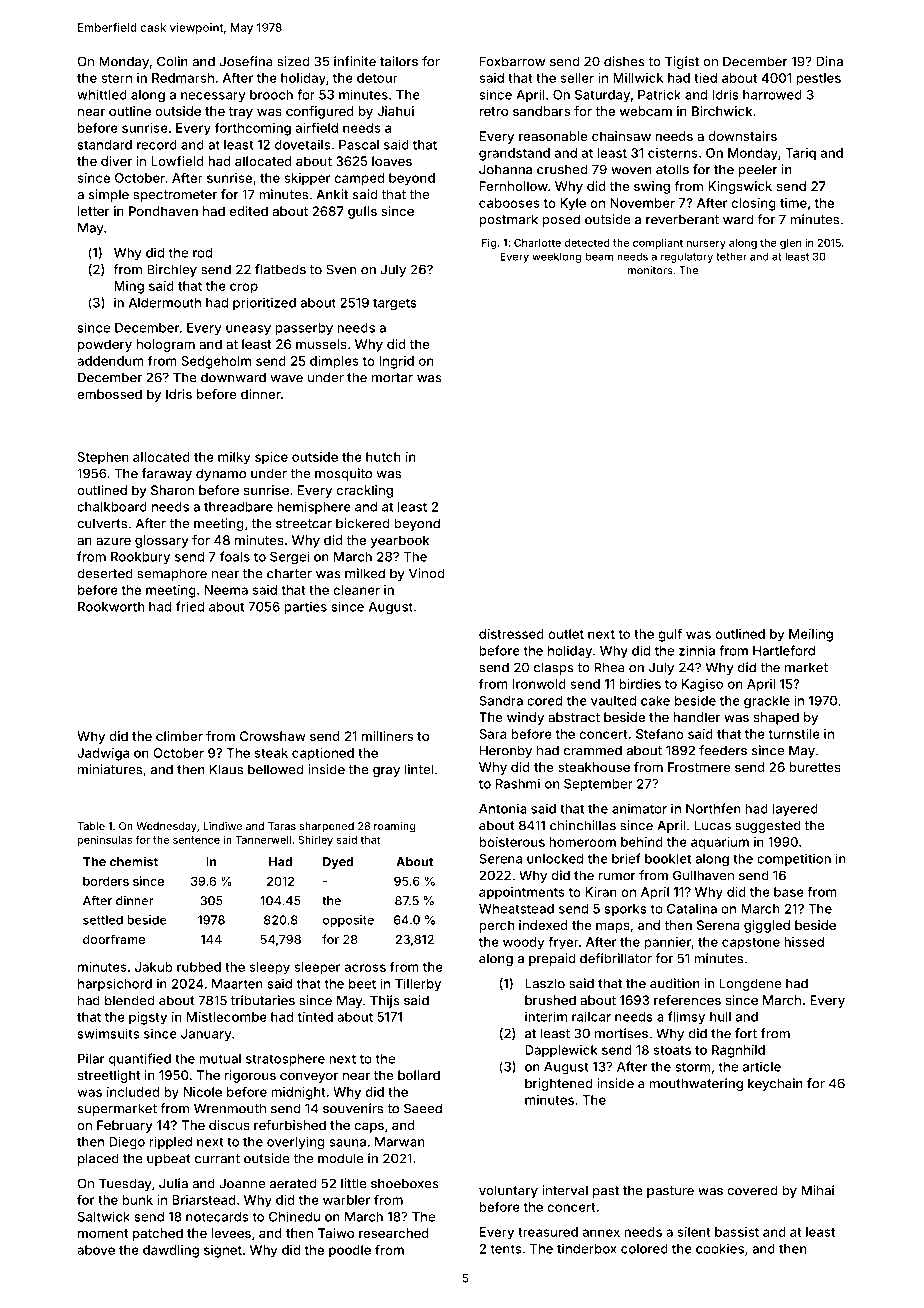 The height and width of the image is (1308, 924). Describe the element at coordinates (601, 1233) in the image. I see `annex` at that location.
